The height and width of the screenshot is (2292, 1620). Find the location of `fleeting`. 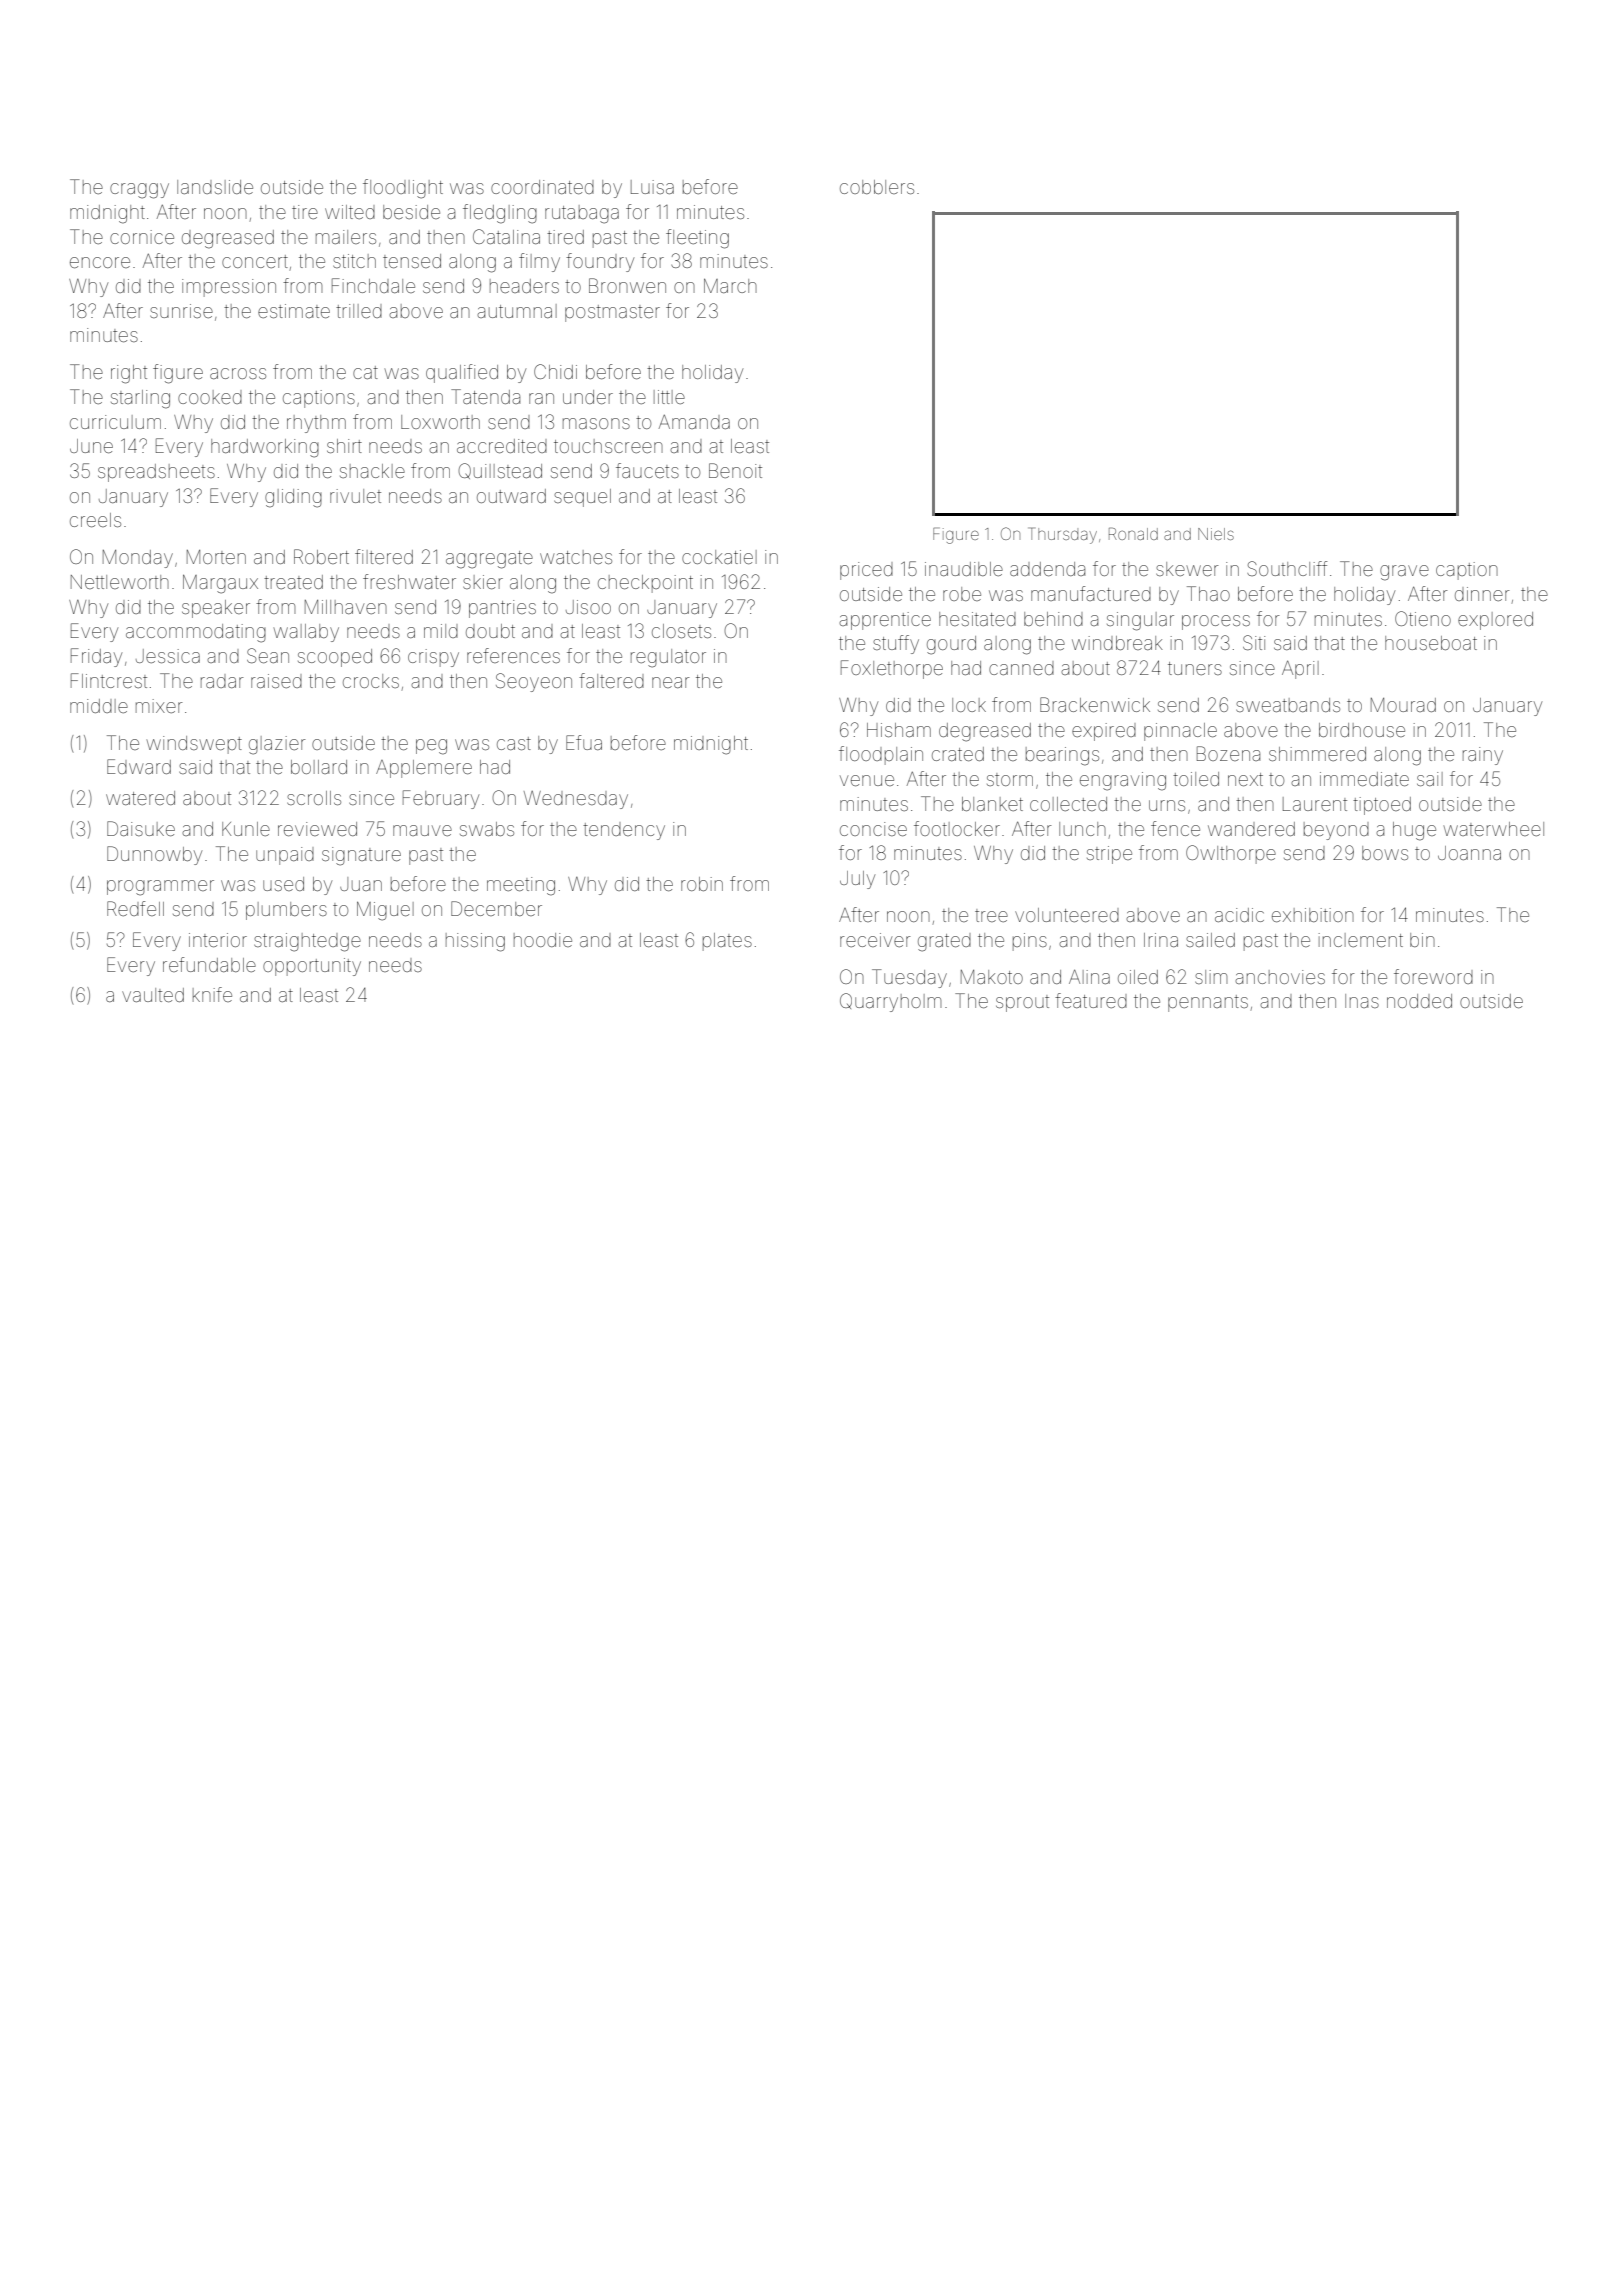

fleeting is located at coordinates (697, 239).
